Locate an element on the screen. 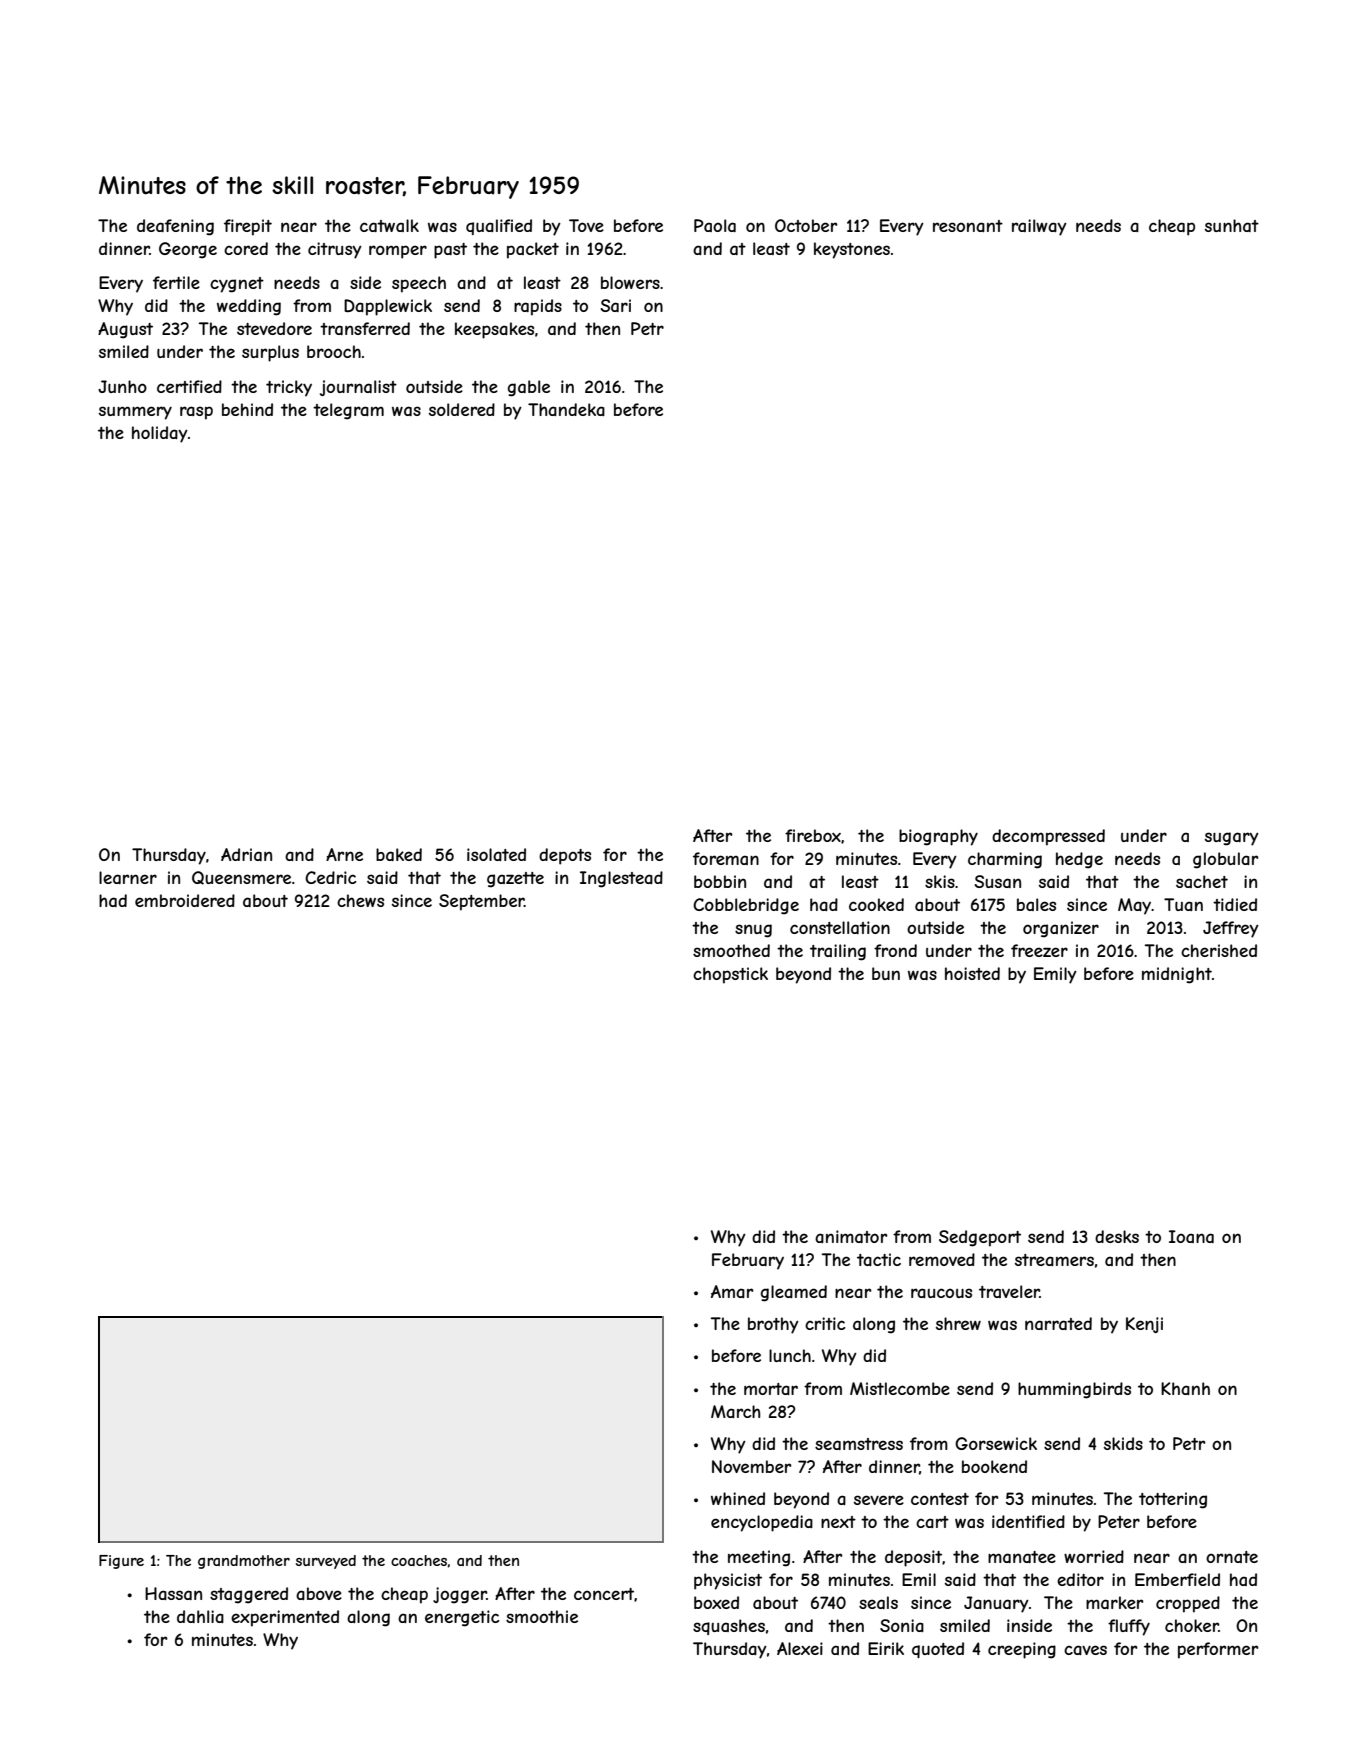 The height and width of the screenshot is (1757, 1357). firebox is located at coordinates (813, 835).
